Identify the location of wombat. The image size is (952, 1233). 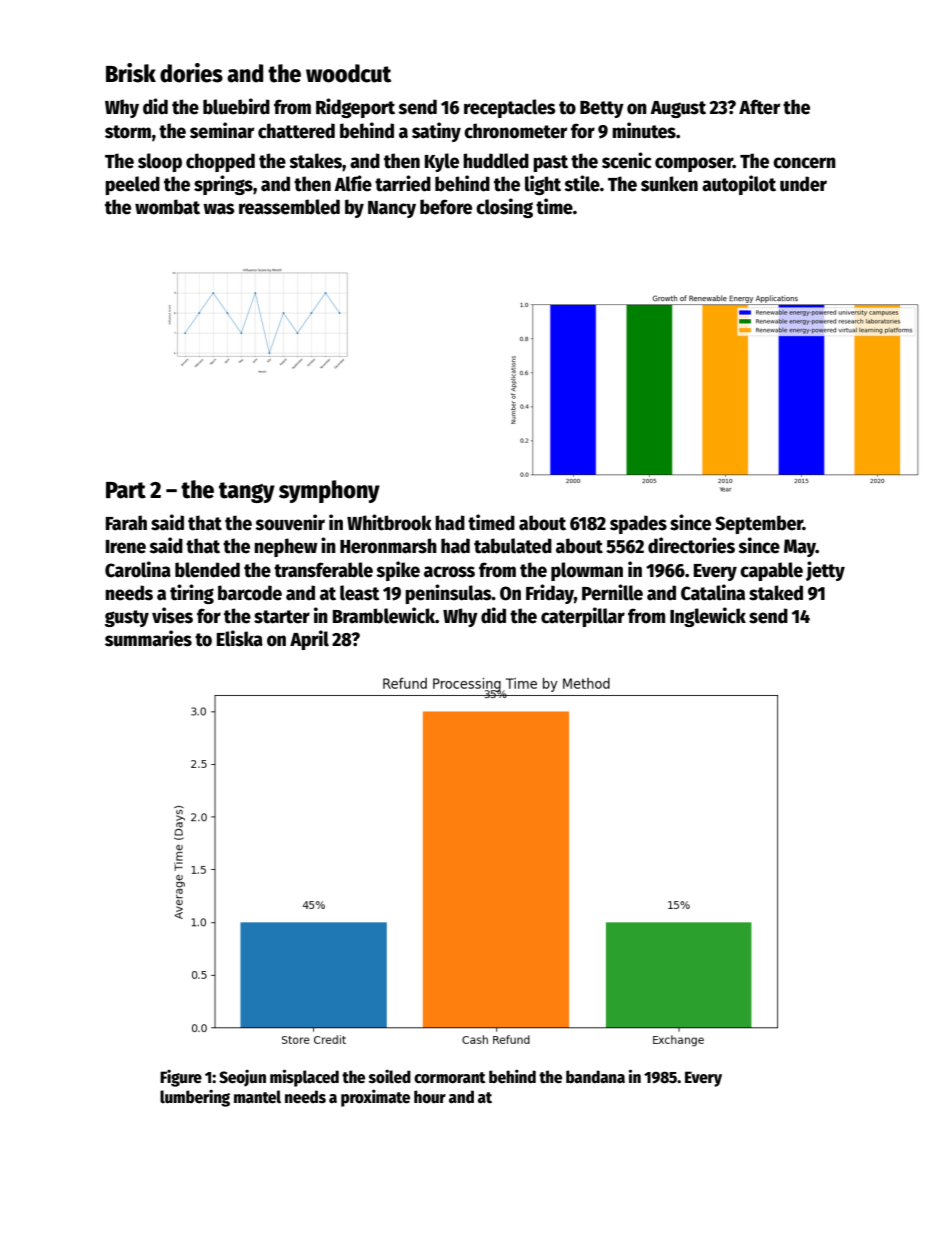
(167, 207).
